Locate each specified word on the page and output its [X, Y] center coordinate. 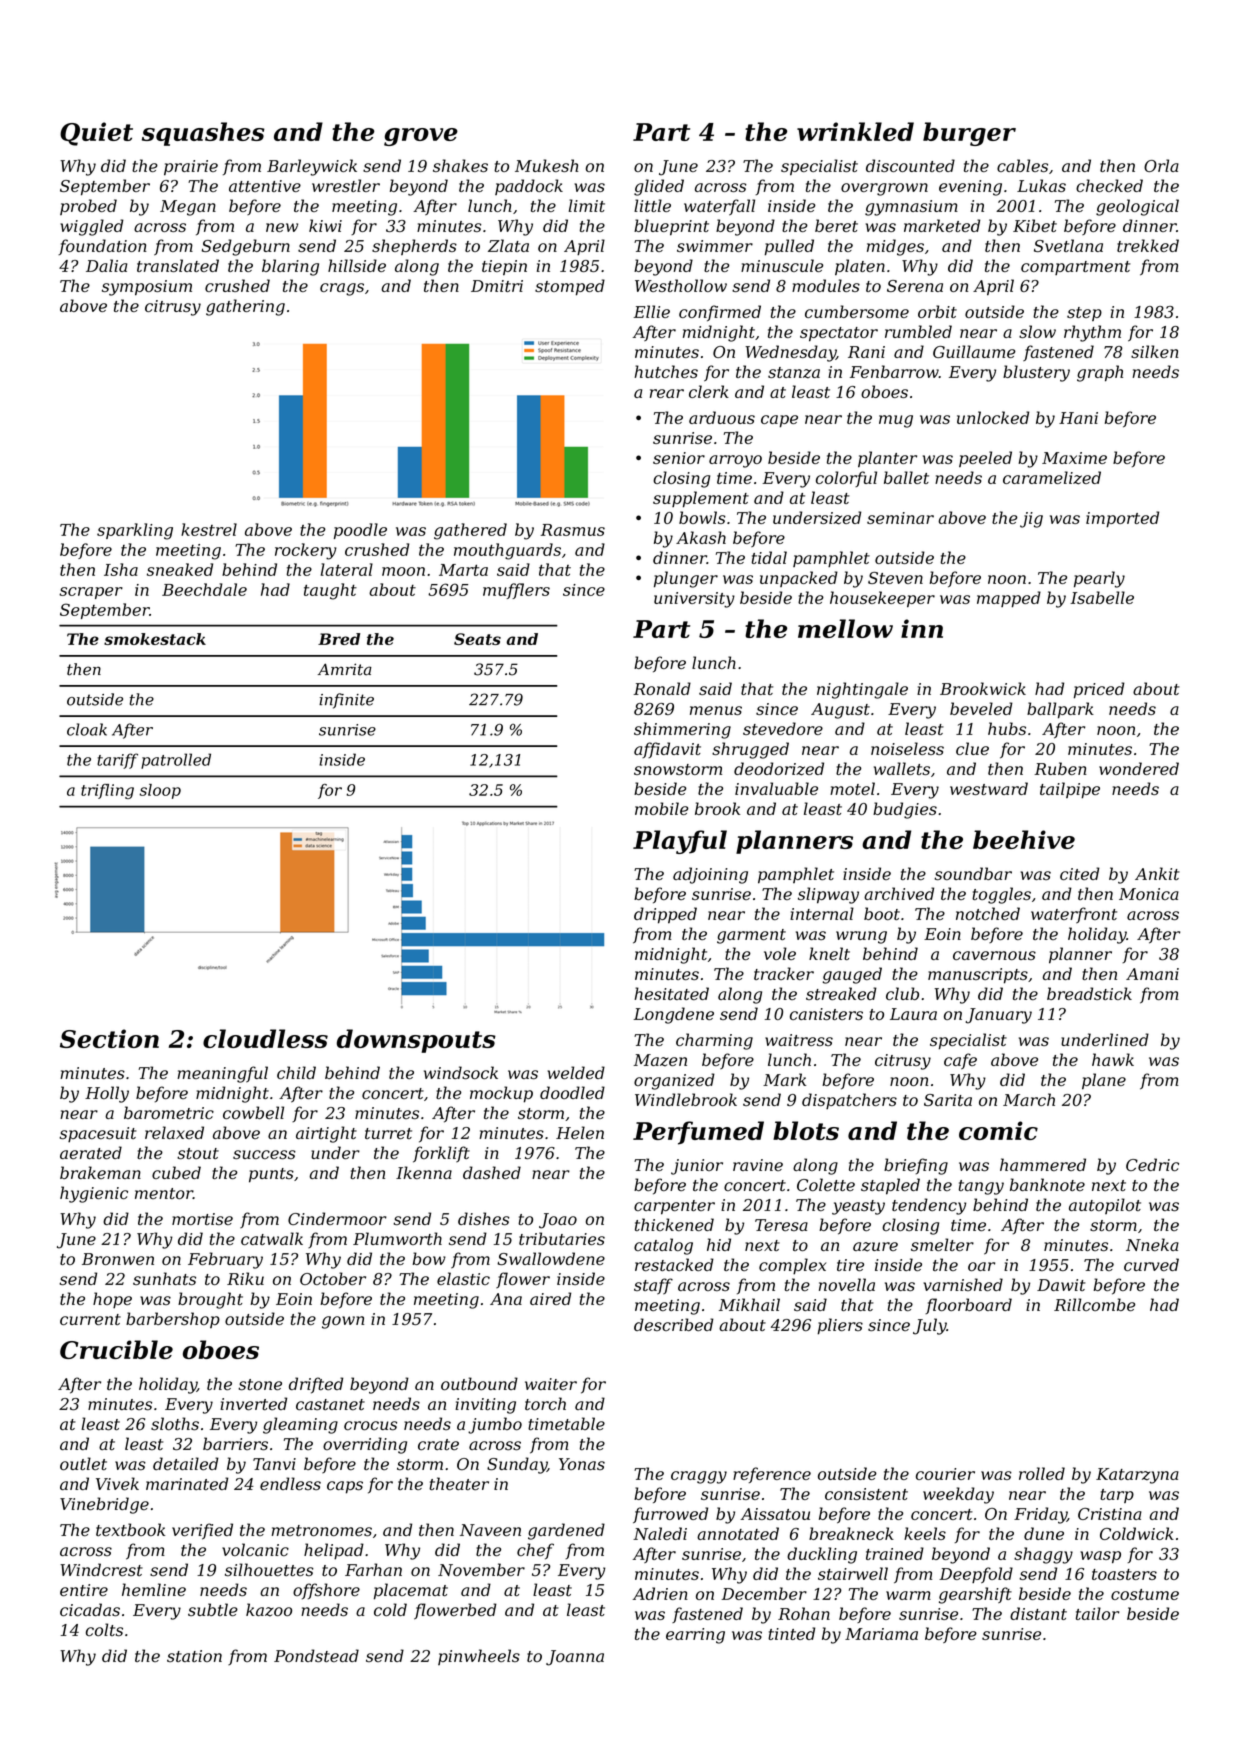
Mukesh [546, 165]
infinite [346, 701]
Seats [477, 639]
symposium [147, 288]
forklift [441, 1154]
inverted [253, 1404]
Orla [1161, 165]
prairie [191, 168]
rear [667, 393]
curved [1151, 1264]
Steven [895, 578]
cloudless [265, 1038]
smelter [942, 1244]
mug [896, 421]
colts [104, 1630]
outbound [479, 1384]
